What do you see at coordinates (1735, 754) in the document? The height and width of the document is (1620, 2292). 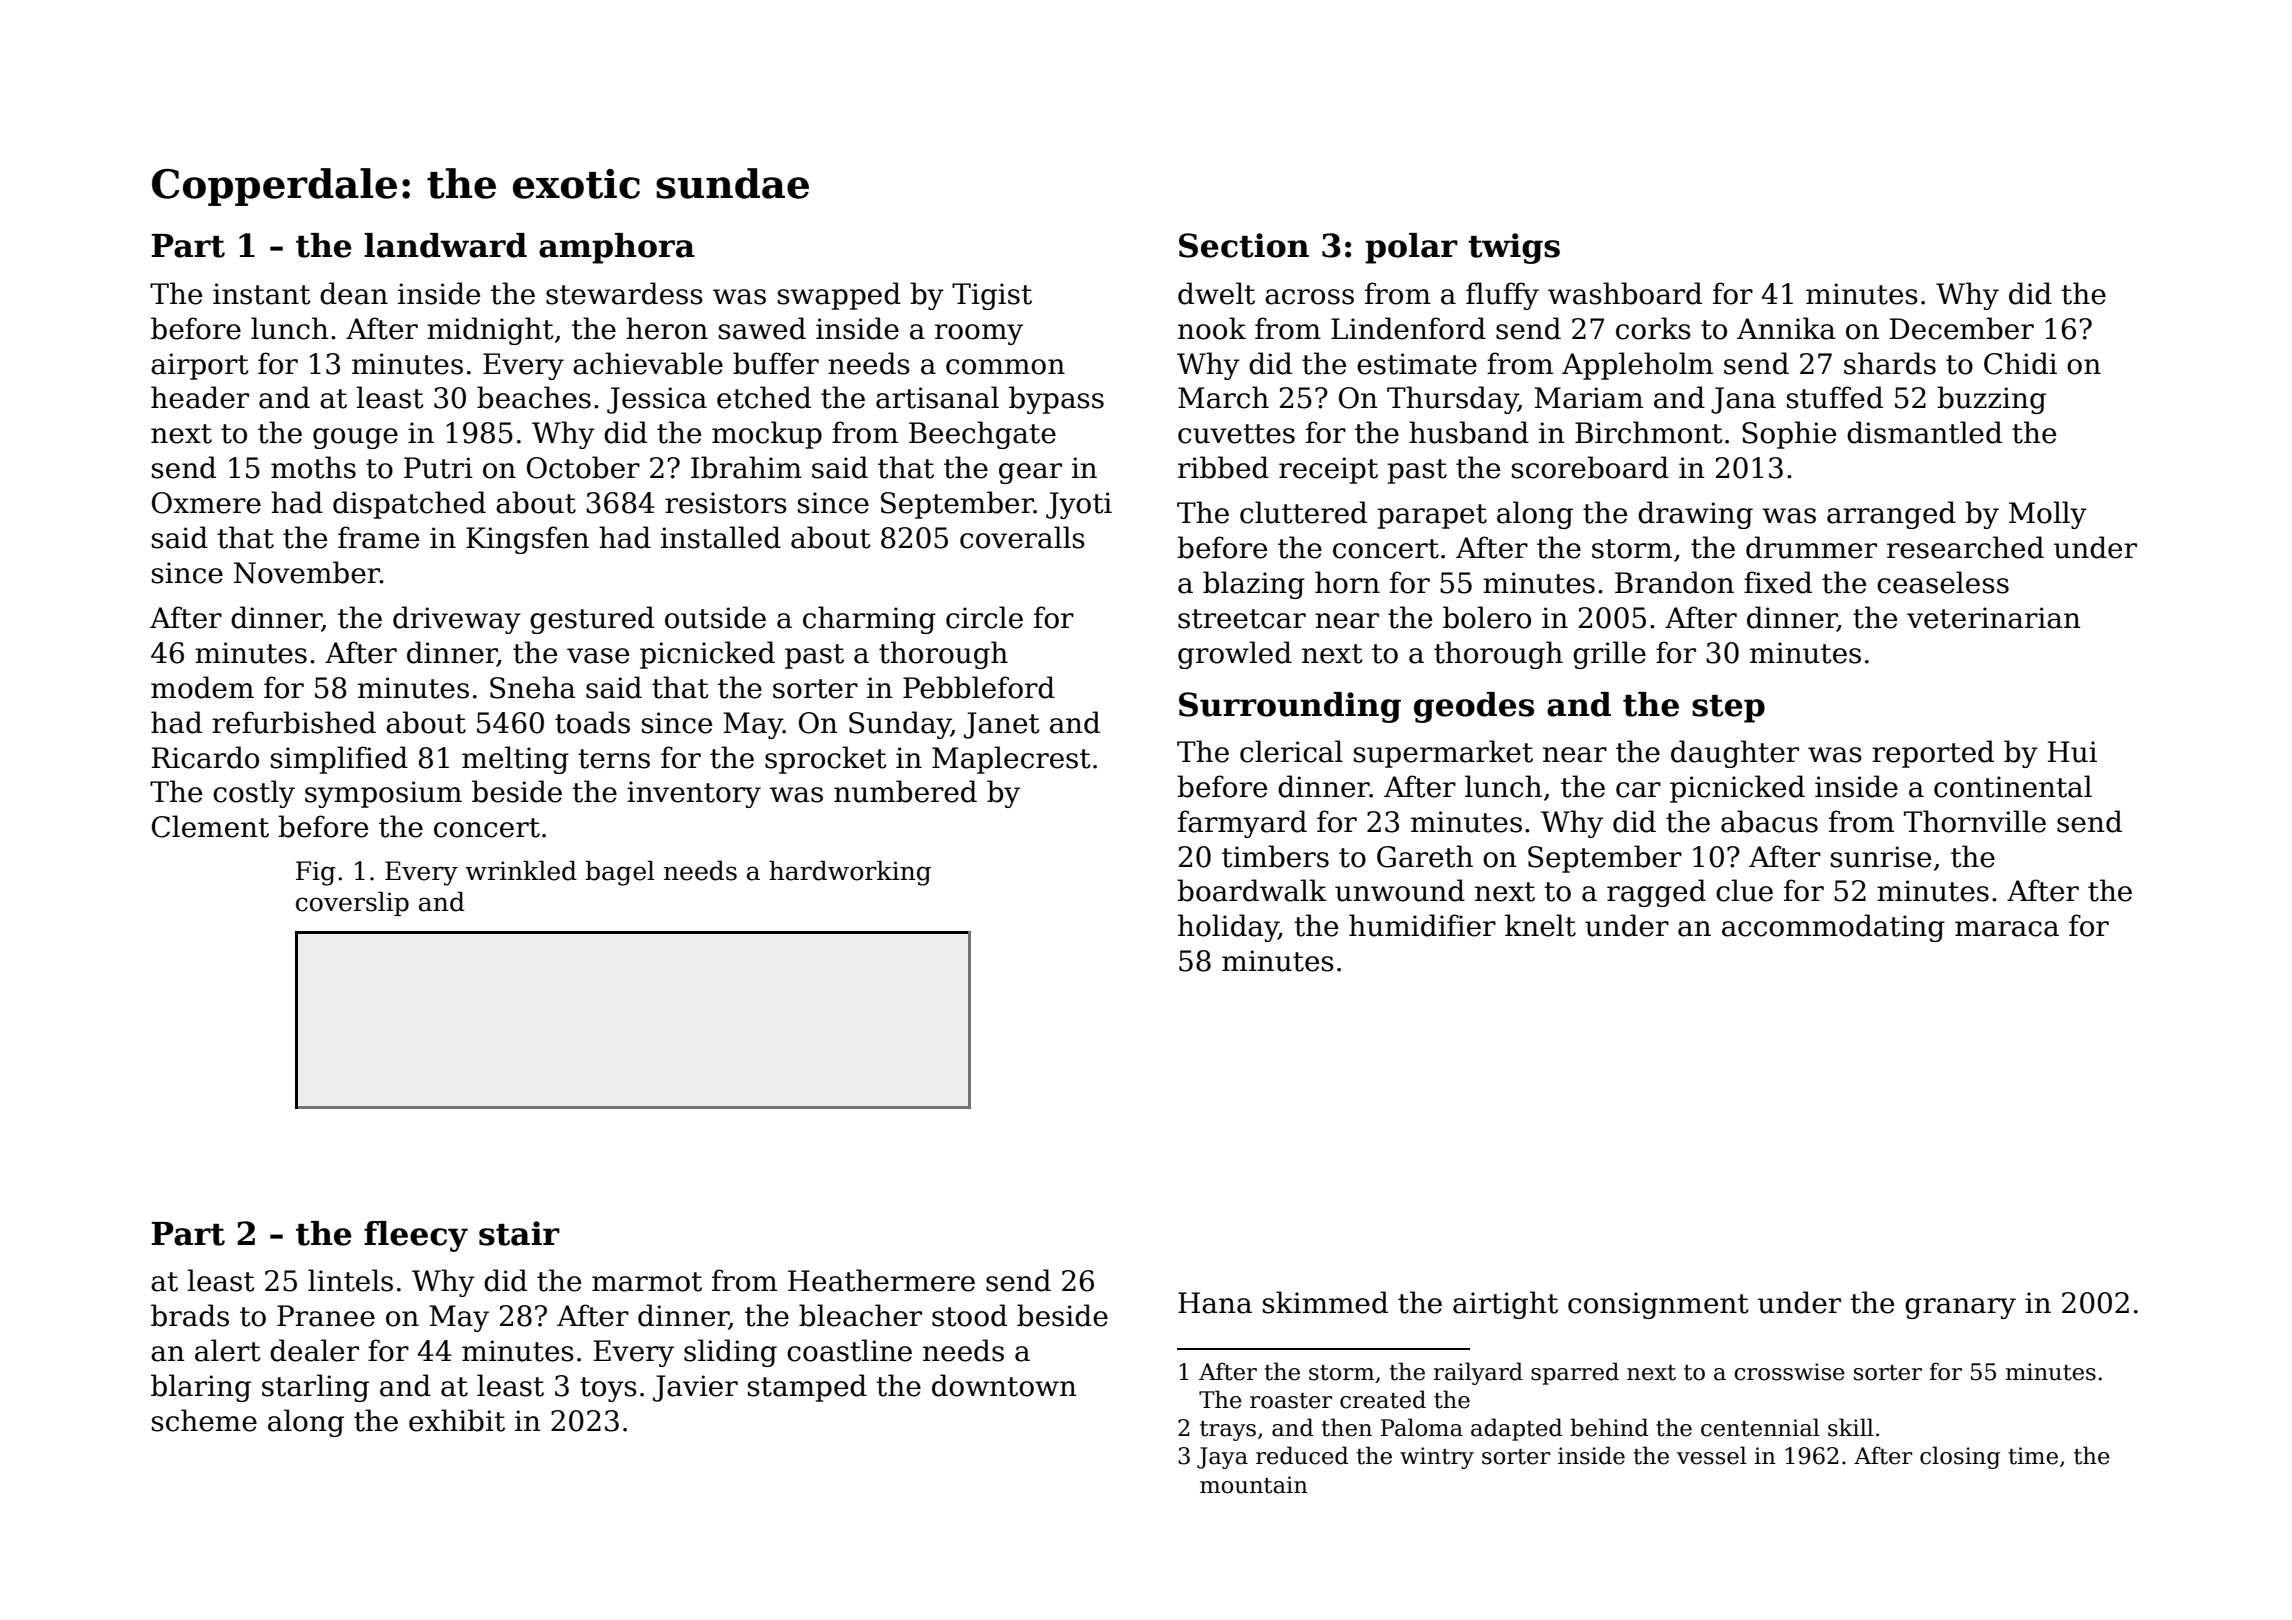 I see `daughter` at bounding box center [1735, 754].
